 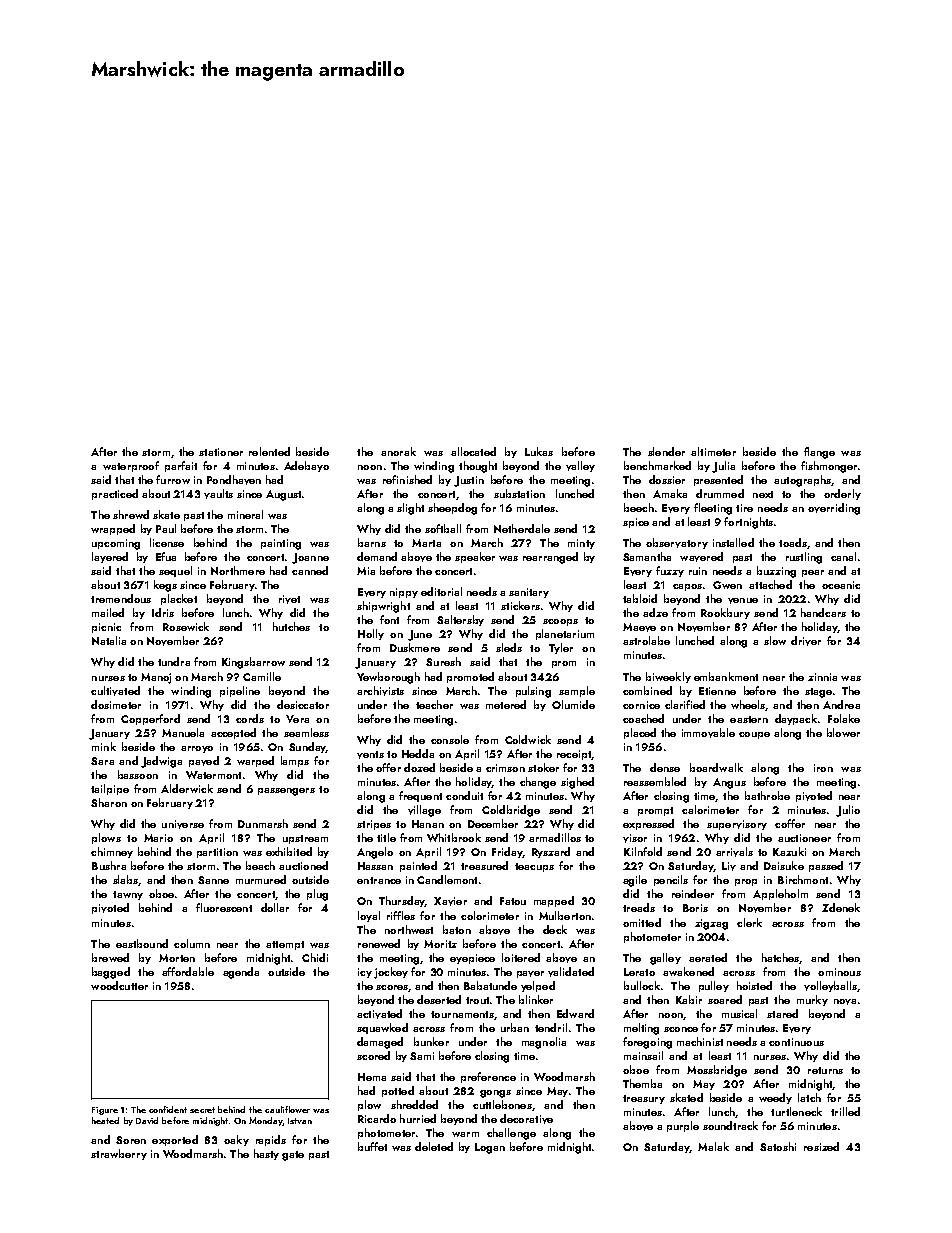 What do you see at coordinates (644, 1099) in the screenshot?
I see `treasury` at bounding box center [644, 1099].
